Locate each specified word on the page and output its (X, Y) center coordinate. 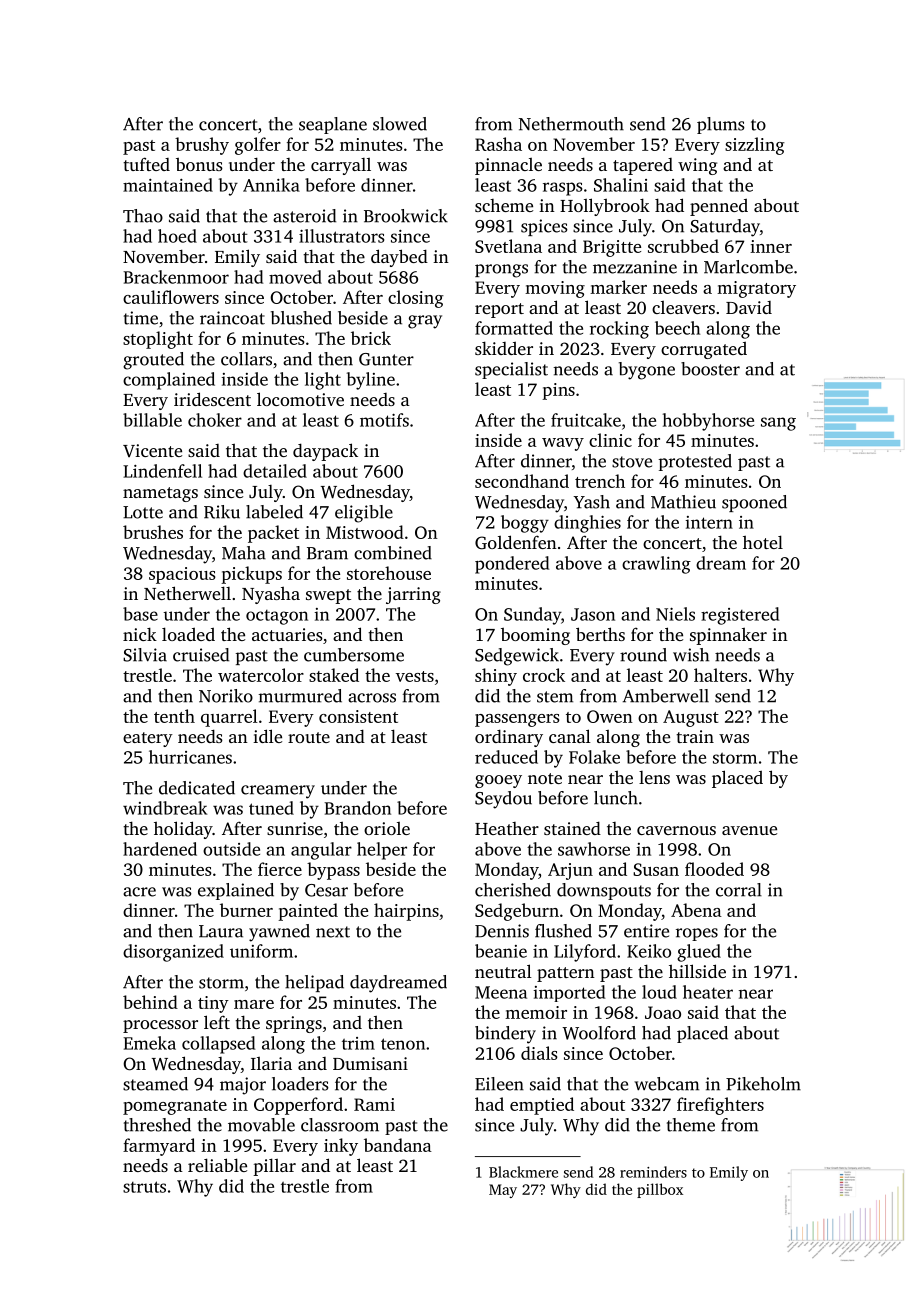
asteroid (304, 216)
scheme (504, 205)
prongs (501, 271)
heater (708, 992)
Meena (501, 992)
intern (709, 522)
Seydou (503, 800)
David (749, 307)
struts (144, 1187)
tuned (271, 808)
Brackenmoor (176, 277)
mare (254, 1004)
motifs (384, 420)
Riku (222, 512)
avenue (749, 830)
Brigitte (612, 248)
